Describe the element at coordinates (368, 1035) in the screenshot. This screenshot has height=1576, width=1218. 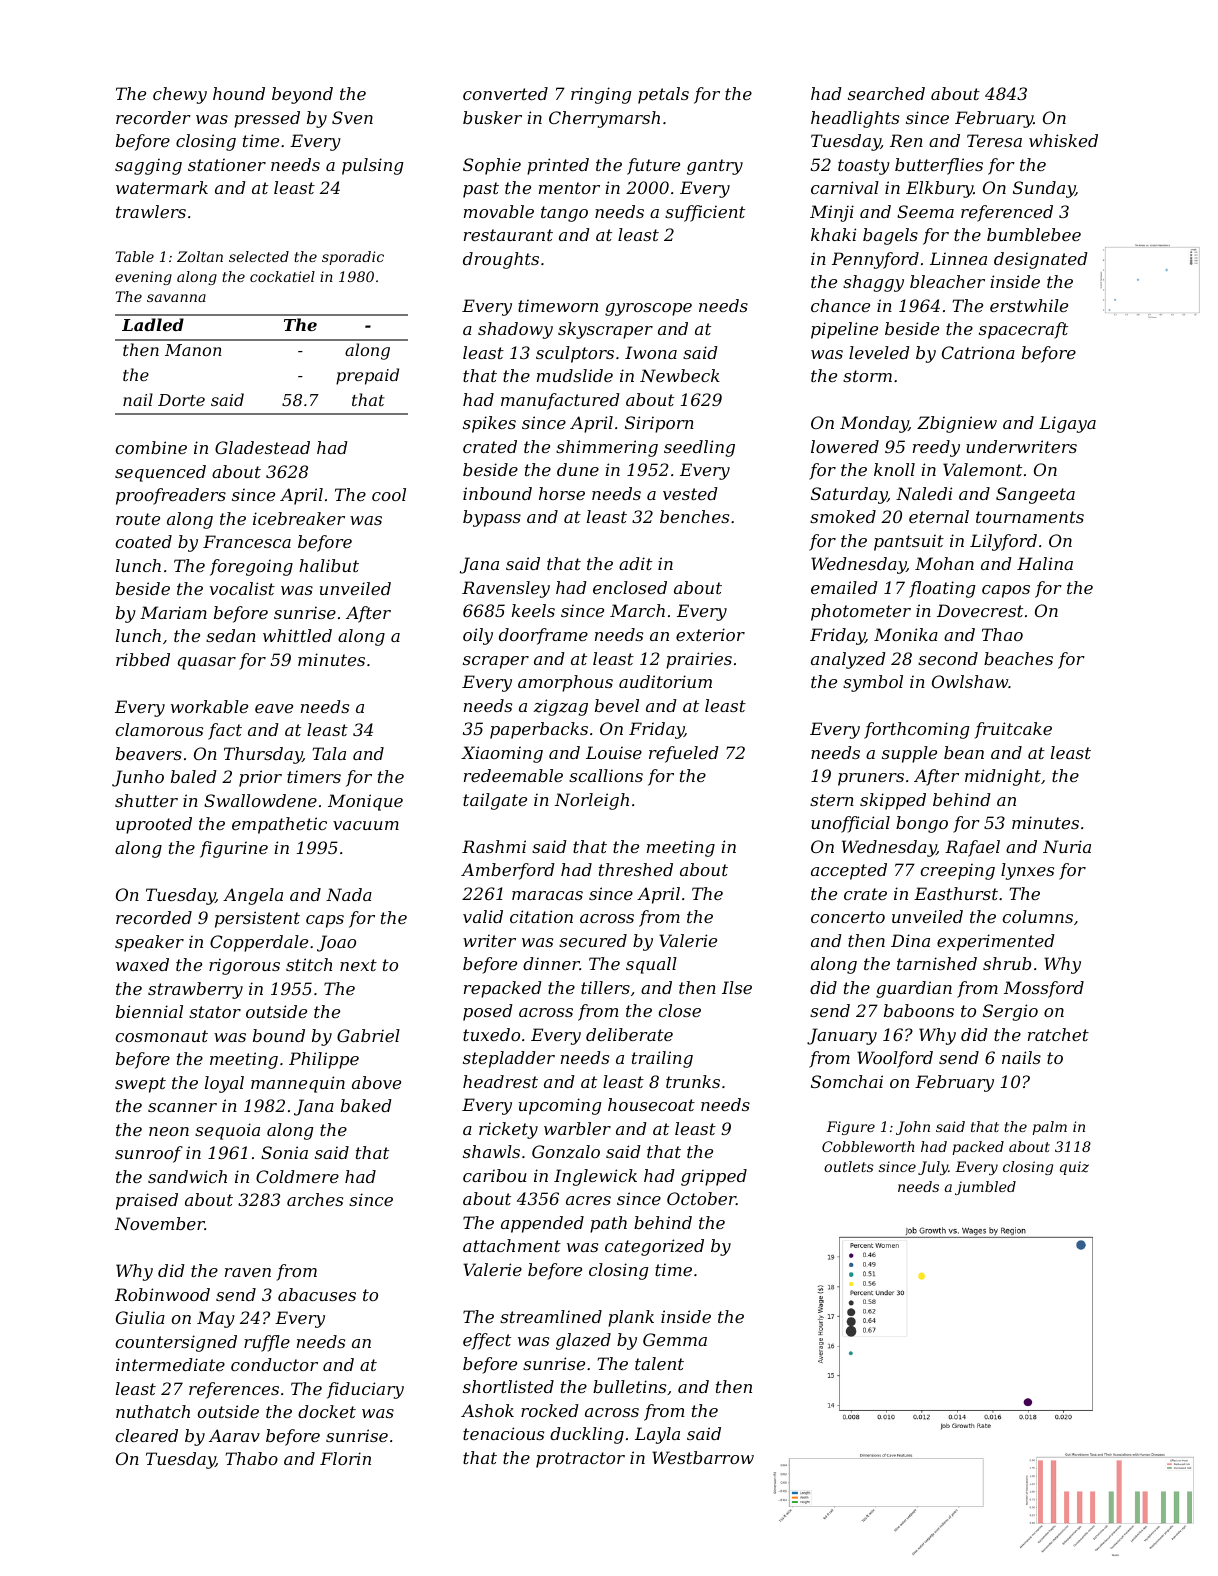
I see `Gabriel` at that location.
